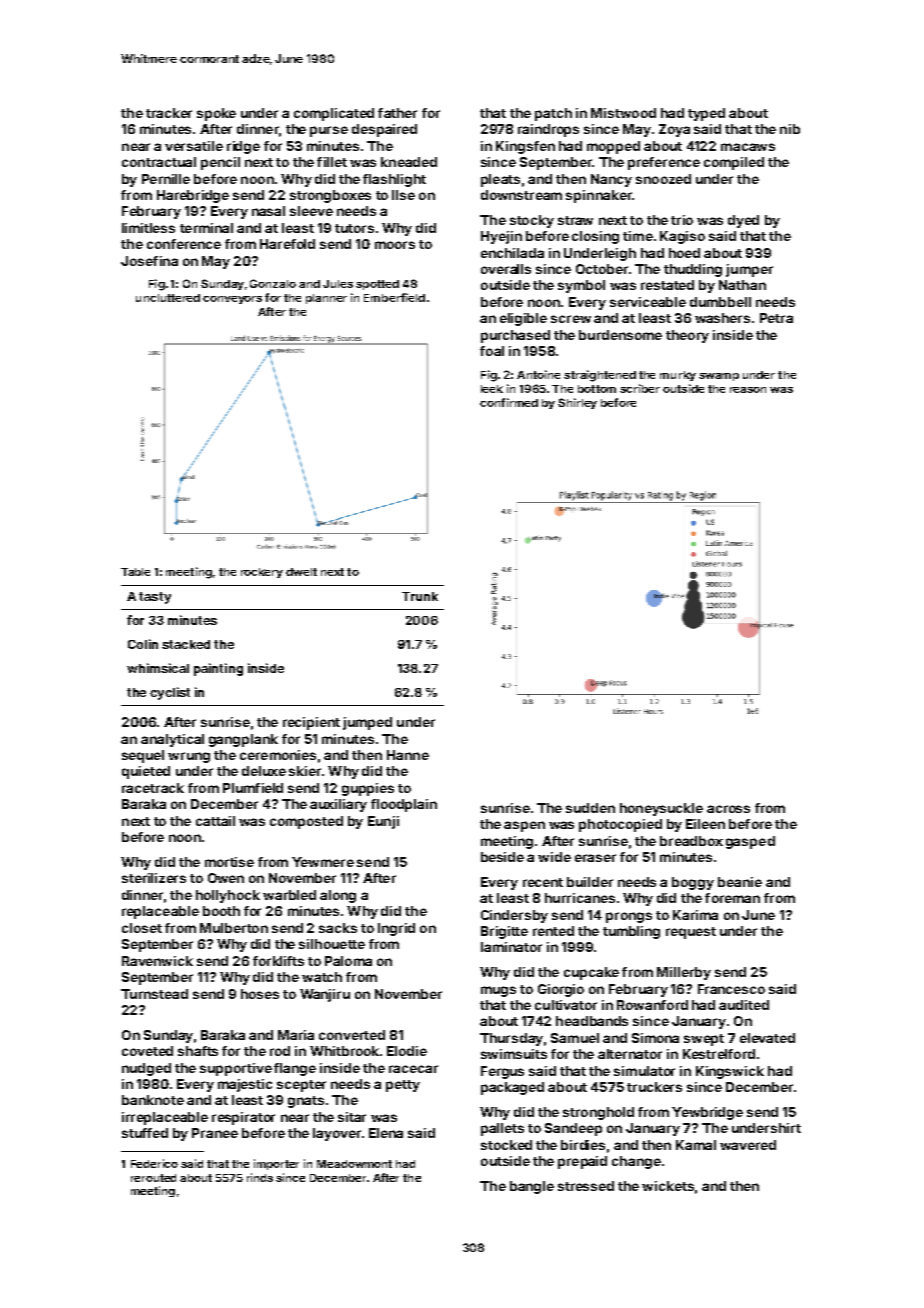 This screenshot has height=1308, width=924. What do you see at coordinates (667, 285) in the screenshot?
I see `restated` at bounding box center [667, 285].
